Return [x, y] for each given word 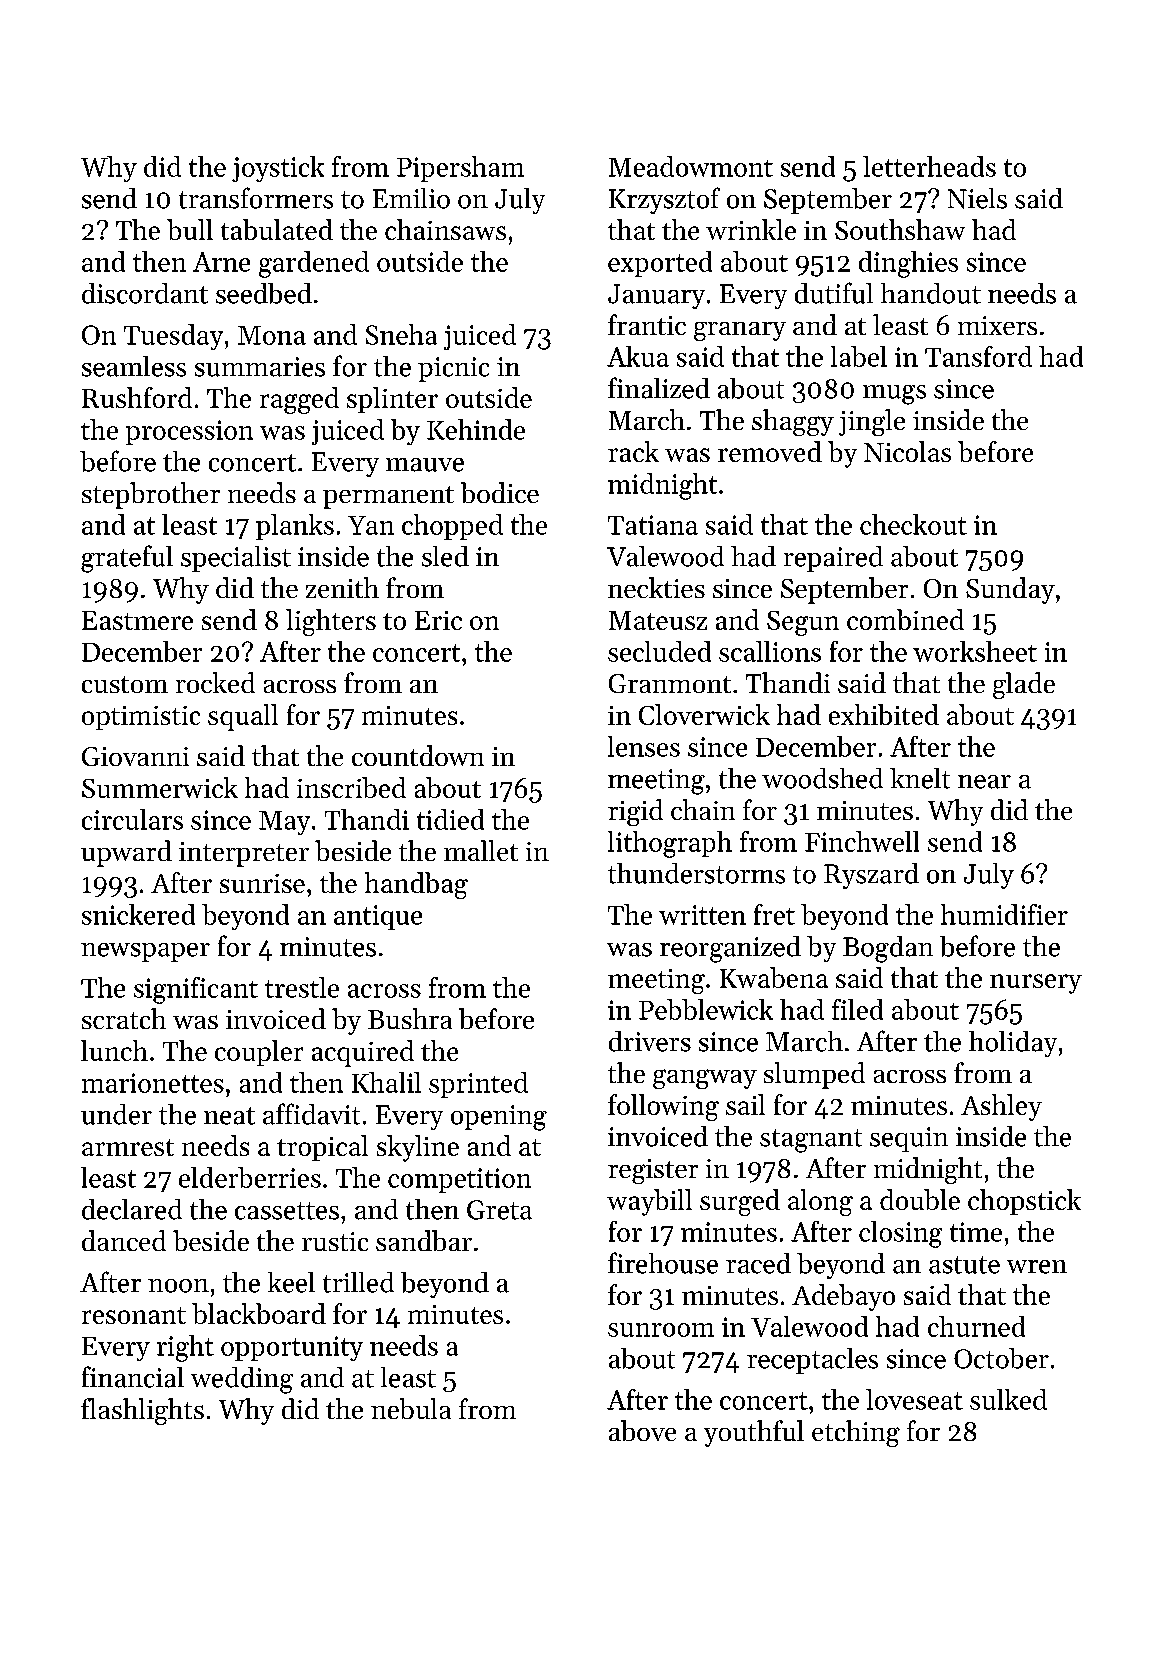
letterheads [929, 166]
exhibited [884, 714]
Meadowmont [691, 166]
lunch [114, 1050]
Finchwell [862, 841]
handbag [416, 885]
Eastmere [137, 620]
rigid [635, 812]
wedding [242, 1380]
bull [190, 229]
